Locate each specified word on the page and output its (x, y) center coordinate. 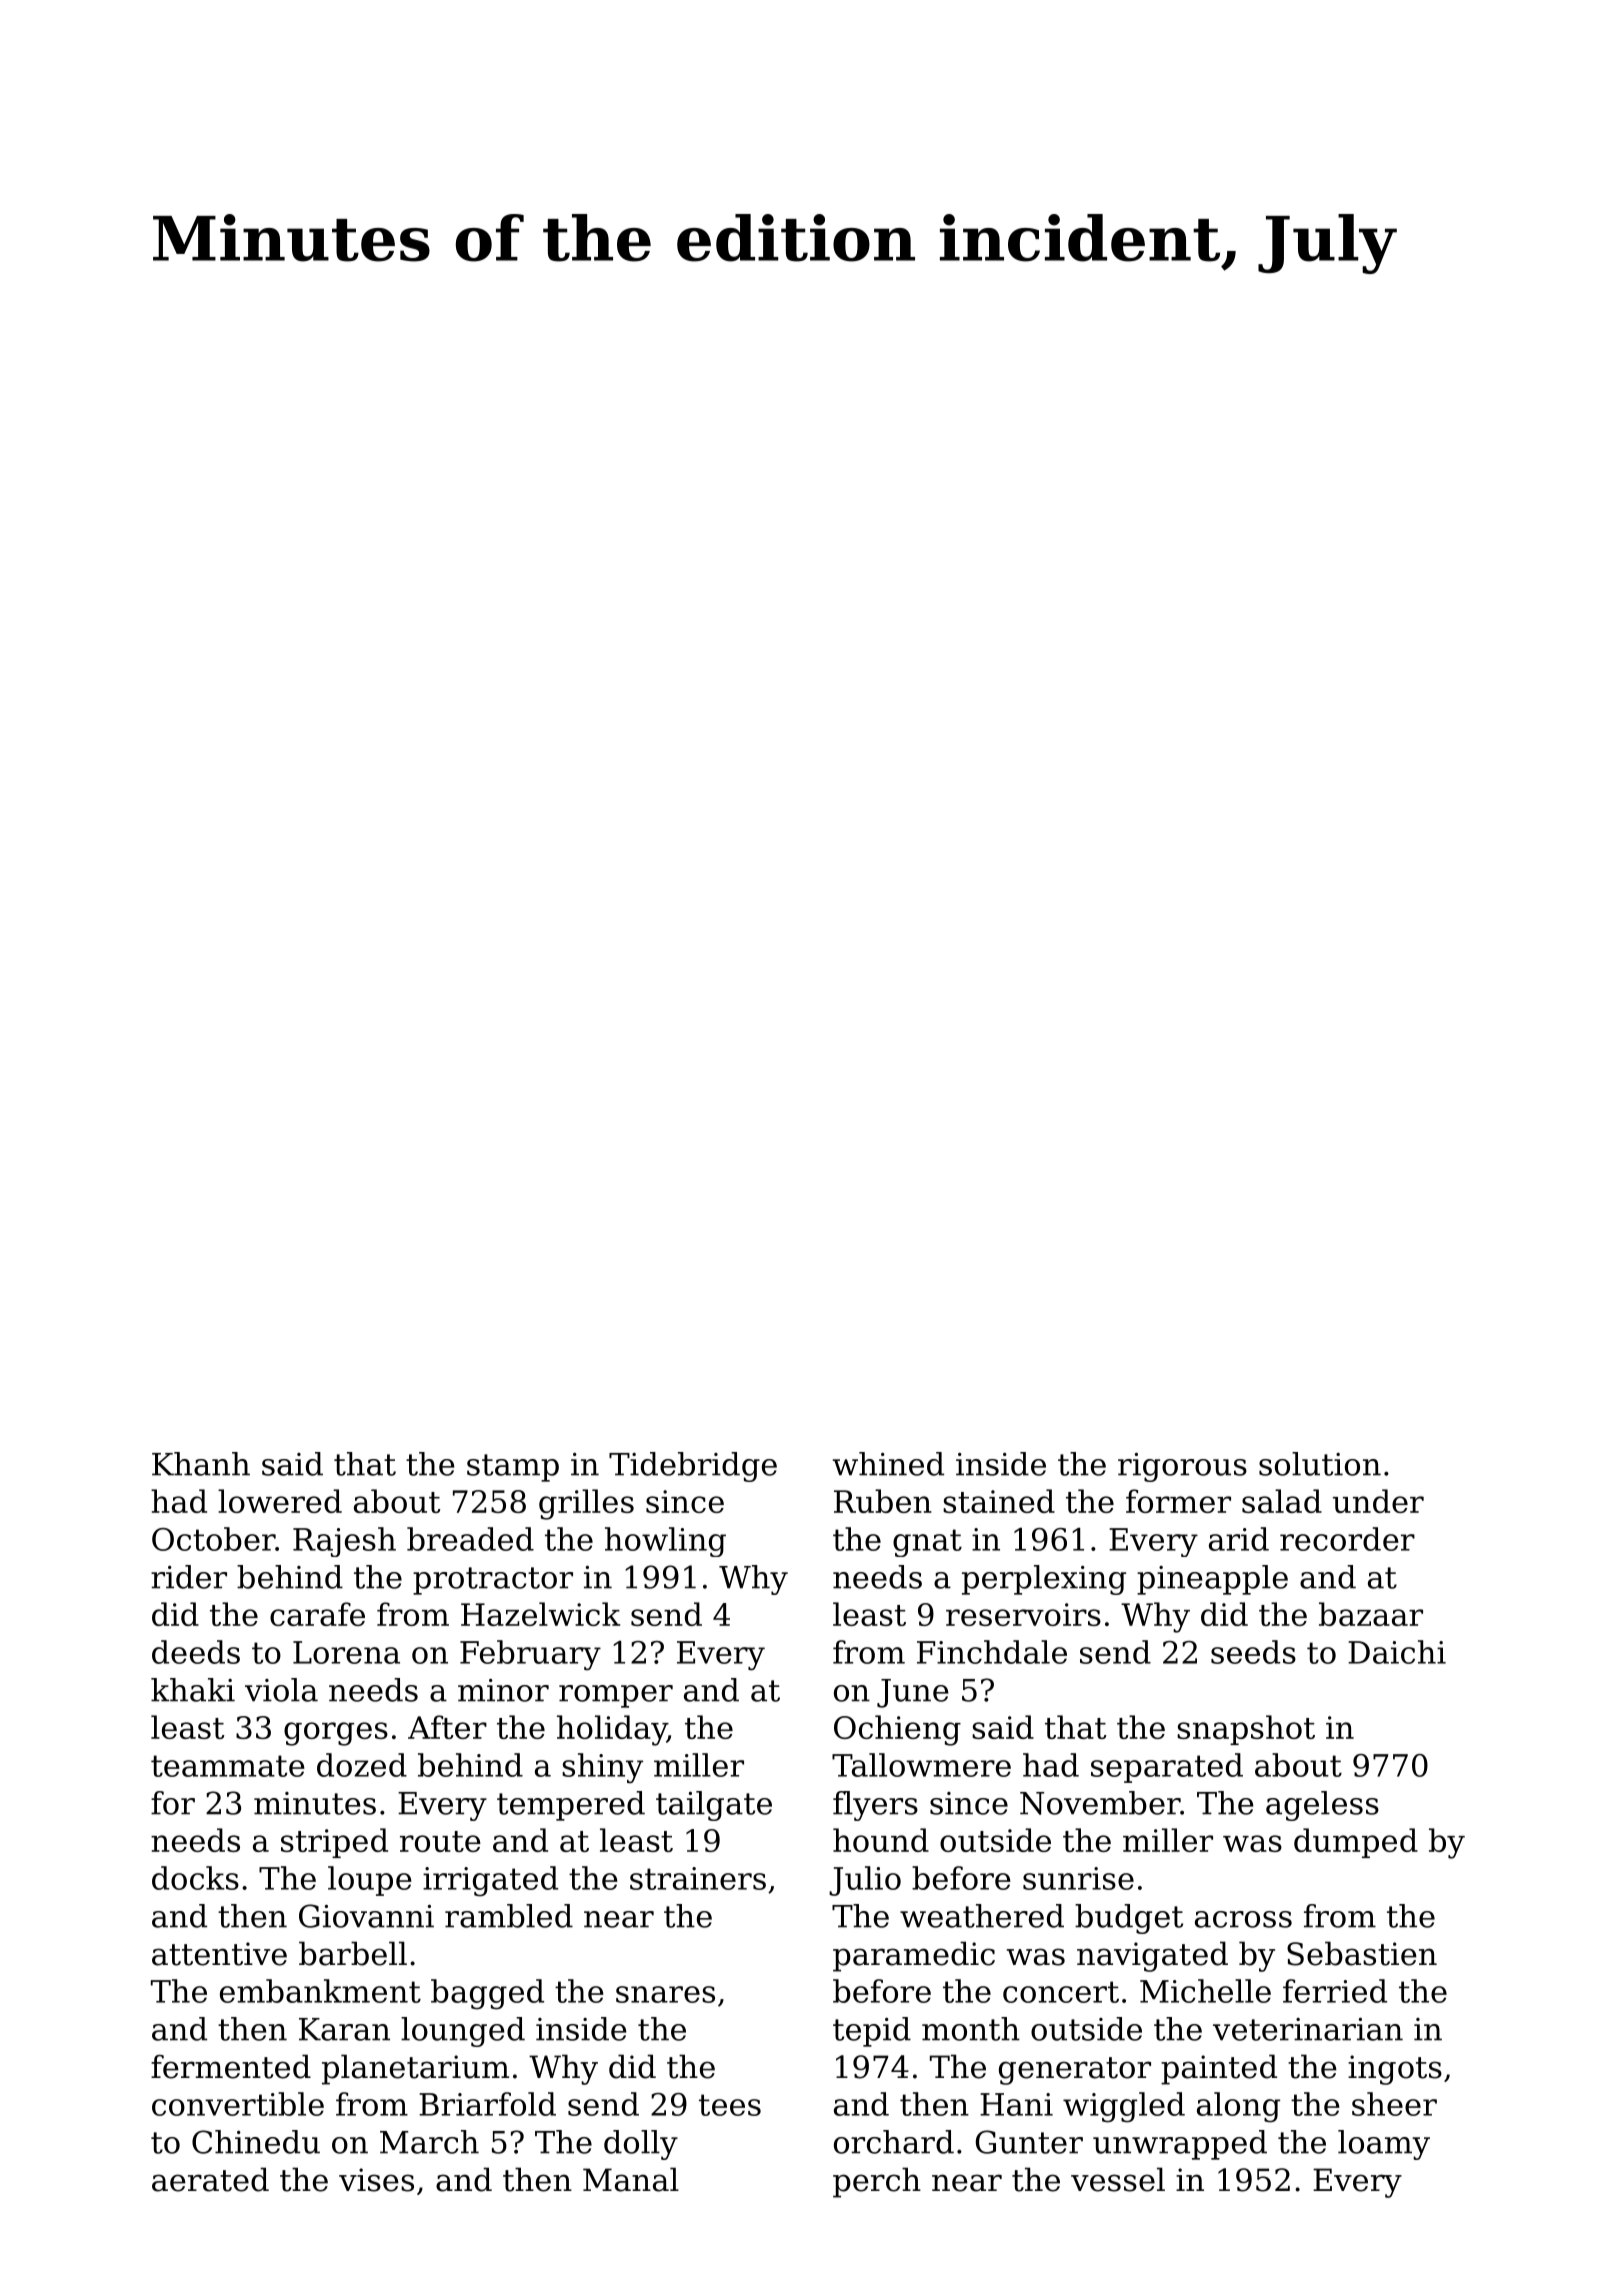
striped (334, 1843)
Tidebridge (693, 1467)
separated (1167, 1768)
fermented (231, 2066)
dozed (362, 1765)
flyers (875, 1806)
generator (1075, 2071)
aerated (210, 2179)
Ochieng (897, 1730)
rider (189, 1577)
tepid (872, 2032)
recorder (1347, 1539)
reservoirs (1023, 1614)
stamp (513, 1468)
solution (1320, 1464)
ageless (1322, 1806)
